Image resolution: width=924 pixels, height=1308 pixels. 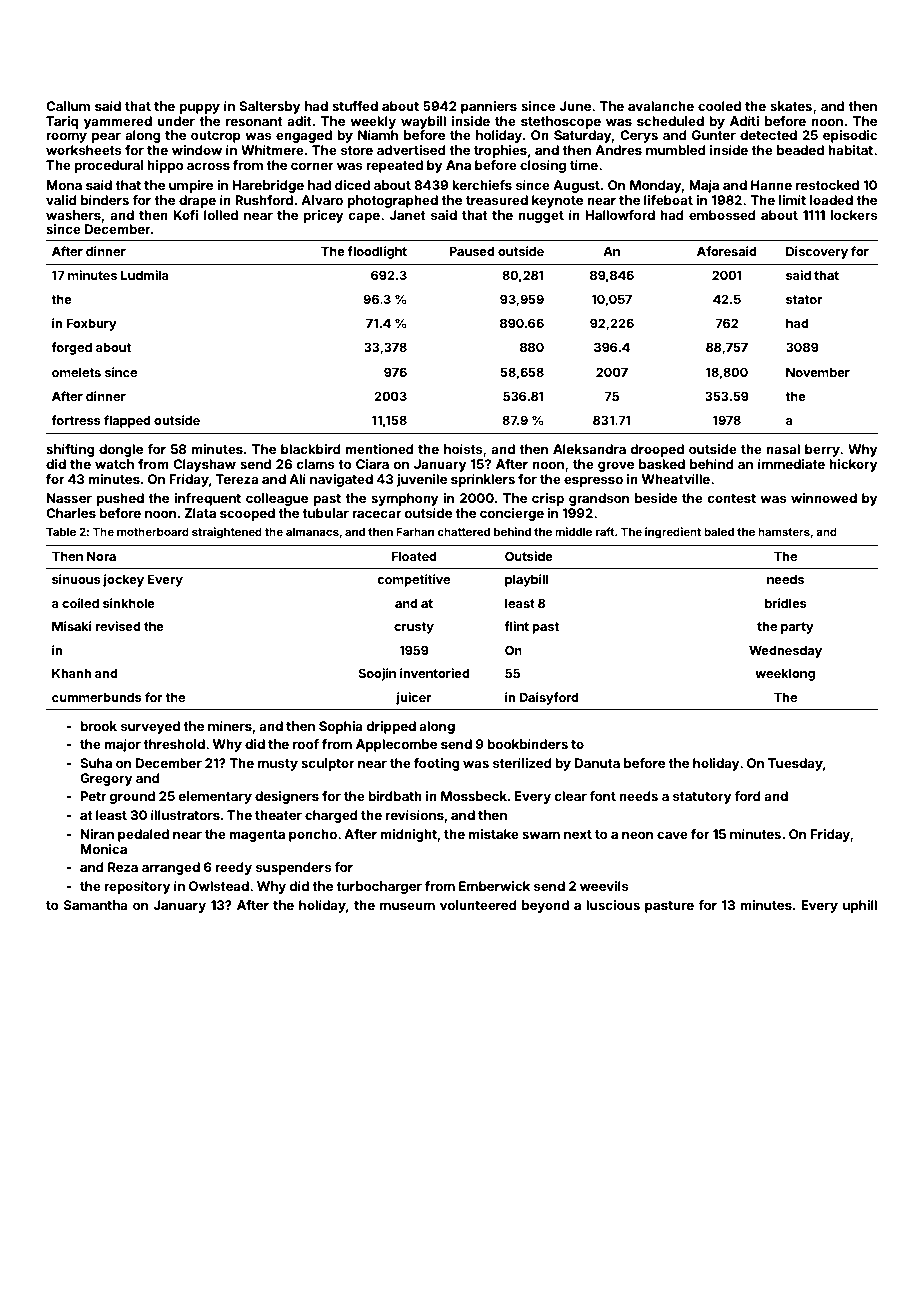 I want to click on Saltersby, so click(x=269, y=107).
